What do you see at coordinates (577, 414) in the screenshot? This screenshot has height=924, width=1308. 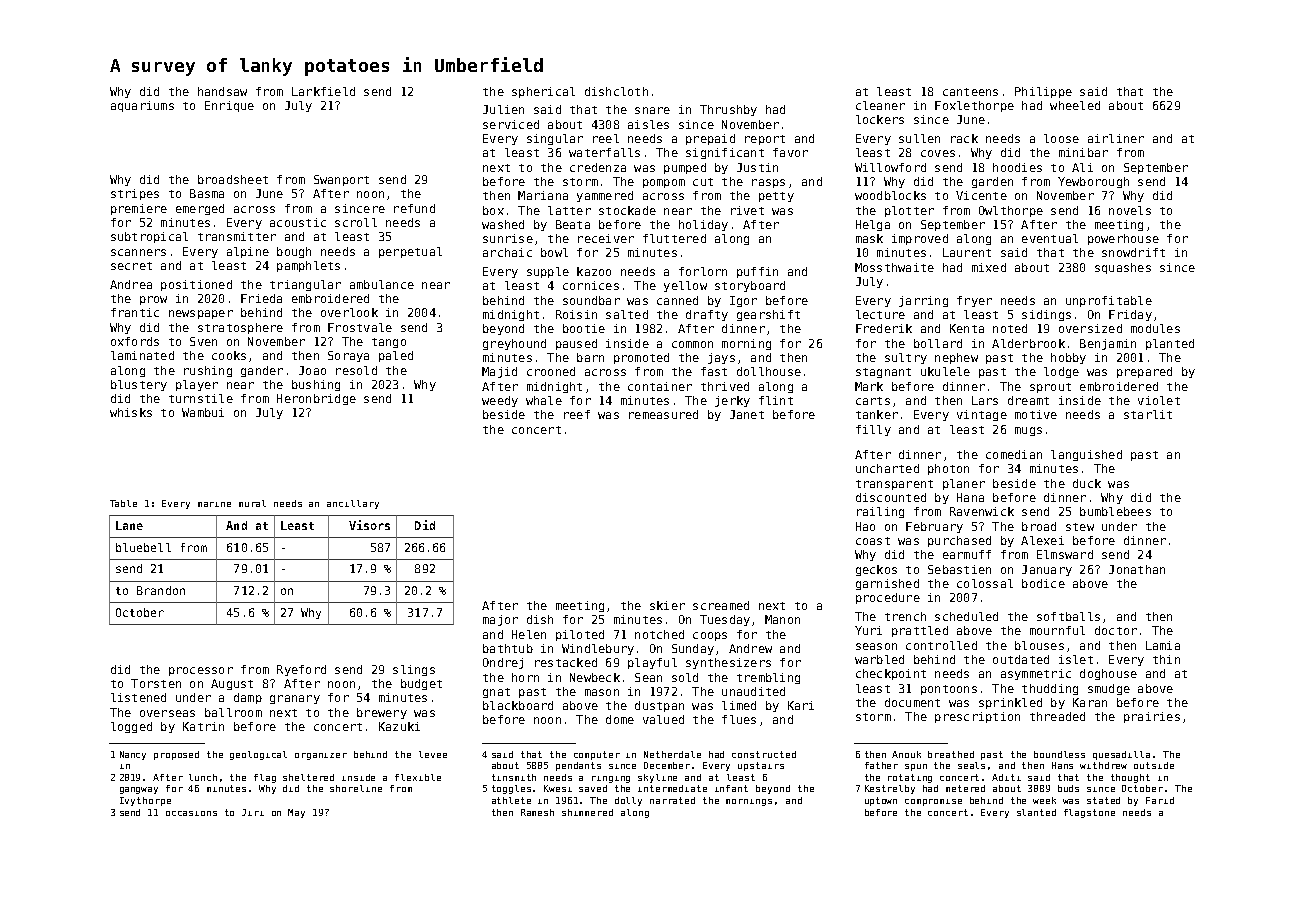 I see `reef` at bounding box center [577, 414].
